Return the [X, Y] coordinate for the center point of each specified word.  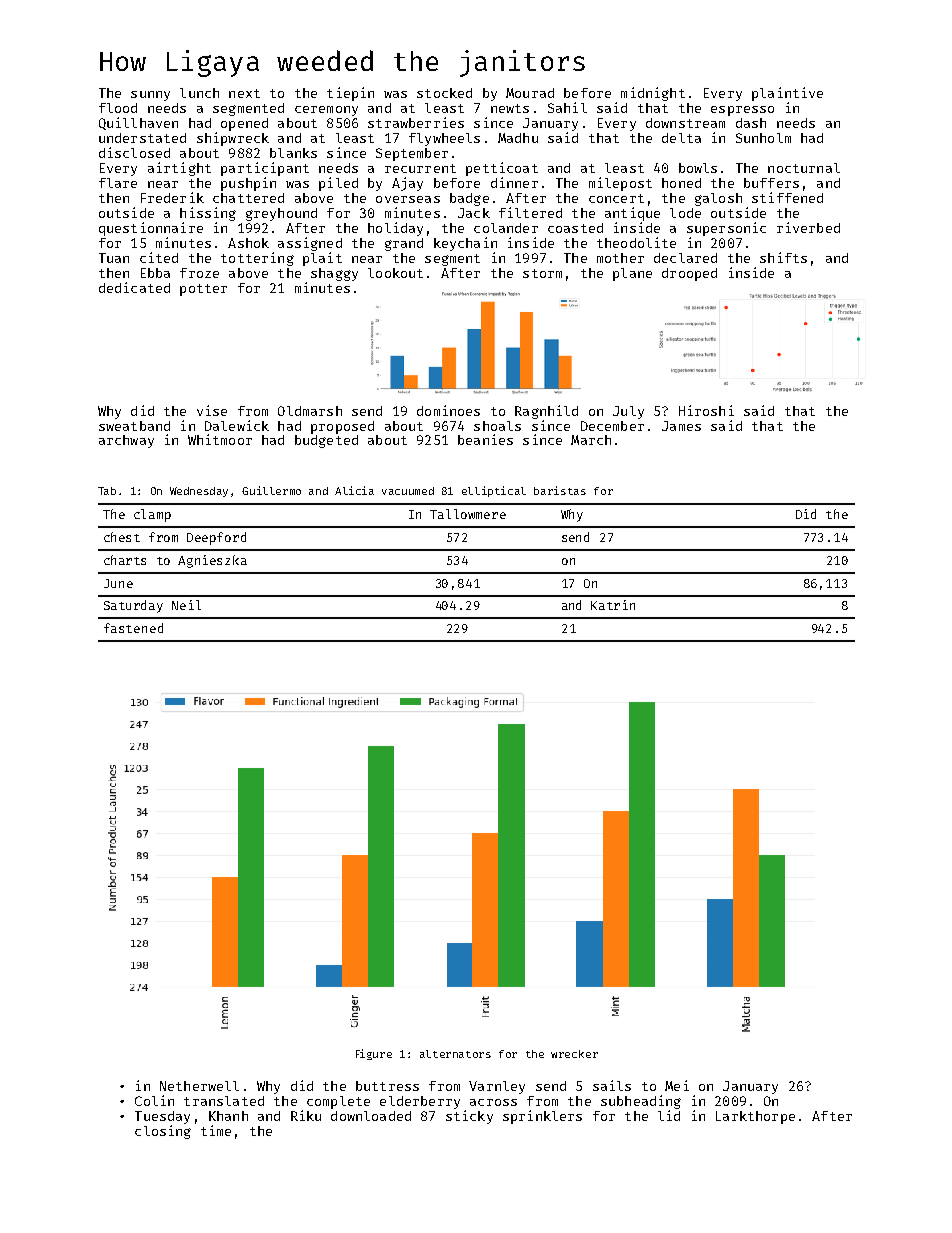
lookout [395, 273]
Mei [677, 1085]
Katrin [613, 605]
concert [616, 198]
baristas [560, 490]
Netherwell [199, 1086]
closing [163, 1132]
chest [122, 537]
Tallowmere [468, 514]
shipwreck [233, 139]
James [681, 426]
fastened [133, 628]
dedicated [134, 287]
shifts [783, 257]
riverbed [808, 227]
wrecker [574, 1054]
